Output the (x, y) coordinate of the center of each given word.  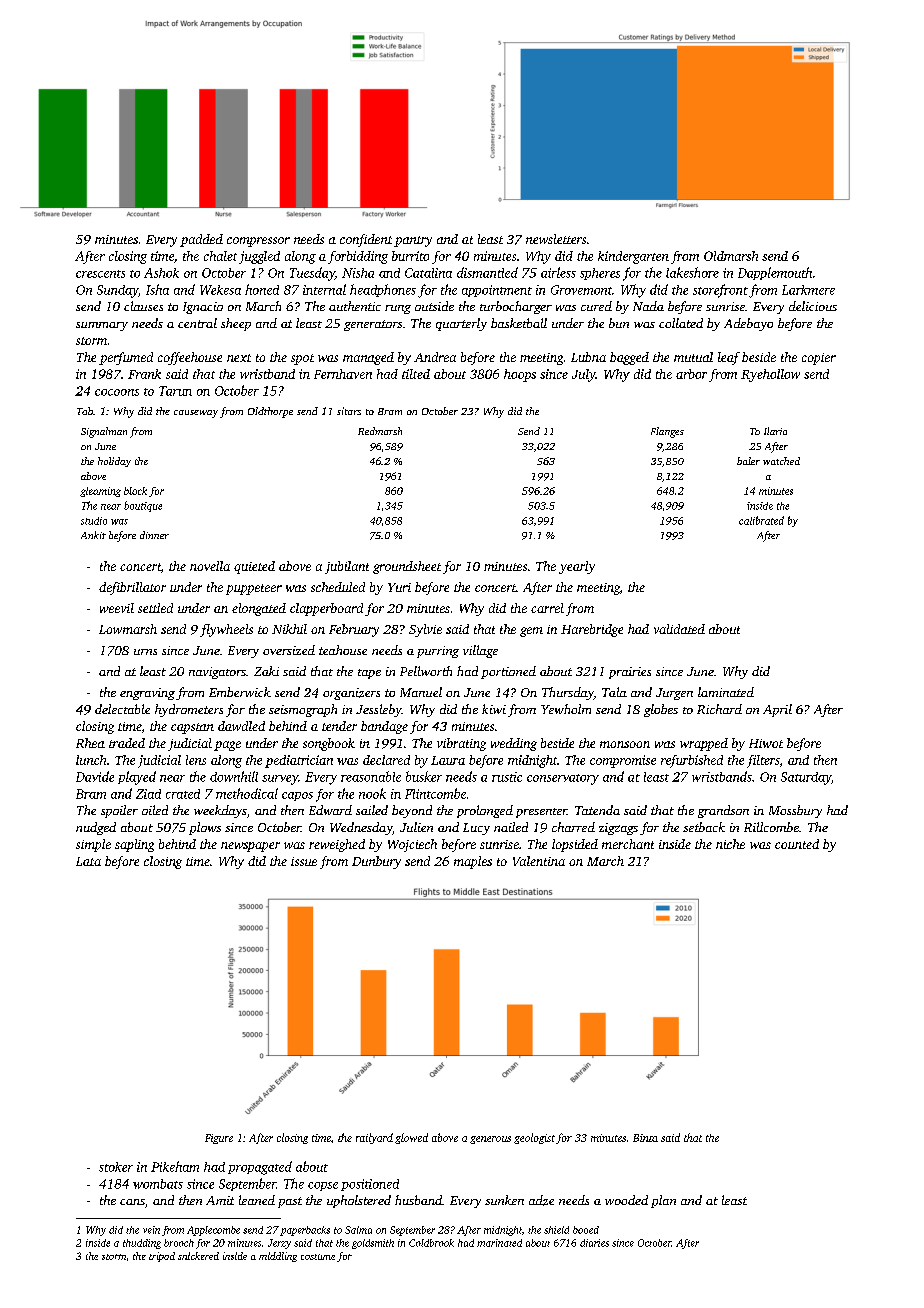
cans (132, 1202)
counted (797, 844)
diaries (594, 1243)
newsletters (556, 239)
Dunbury (376, 862)
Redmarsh (380, 431)
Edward (330, 810)
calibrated (761, 520)
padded (201, 240)
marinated (499, 1243)
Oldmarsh (731, 256)
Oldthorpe (270, 412)
